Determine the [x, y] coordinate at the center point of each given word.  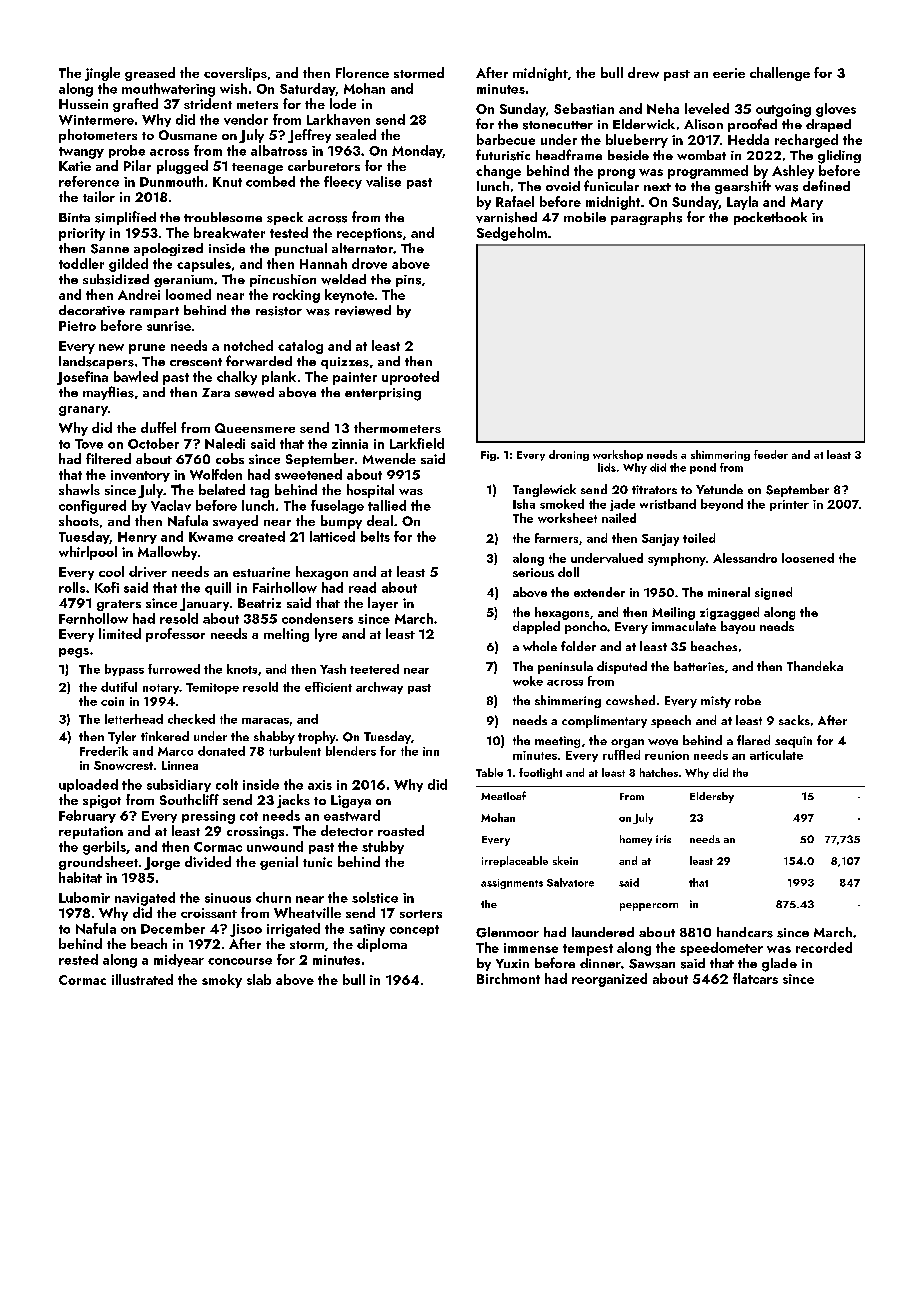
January [204, 604]
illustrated [142, 979]
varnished [506, 217]
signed [773, 593]
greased [150, 74]
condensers [317, 618]
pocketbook [770, 218]
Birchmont [508, 978]
